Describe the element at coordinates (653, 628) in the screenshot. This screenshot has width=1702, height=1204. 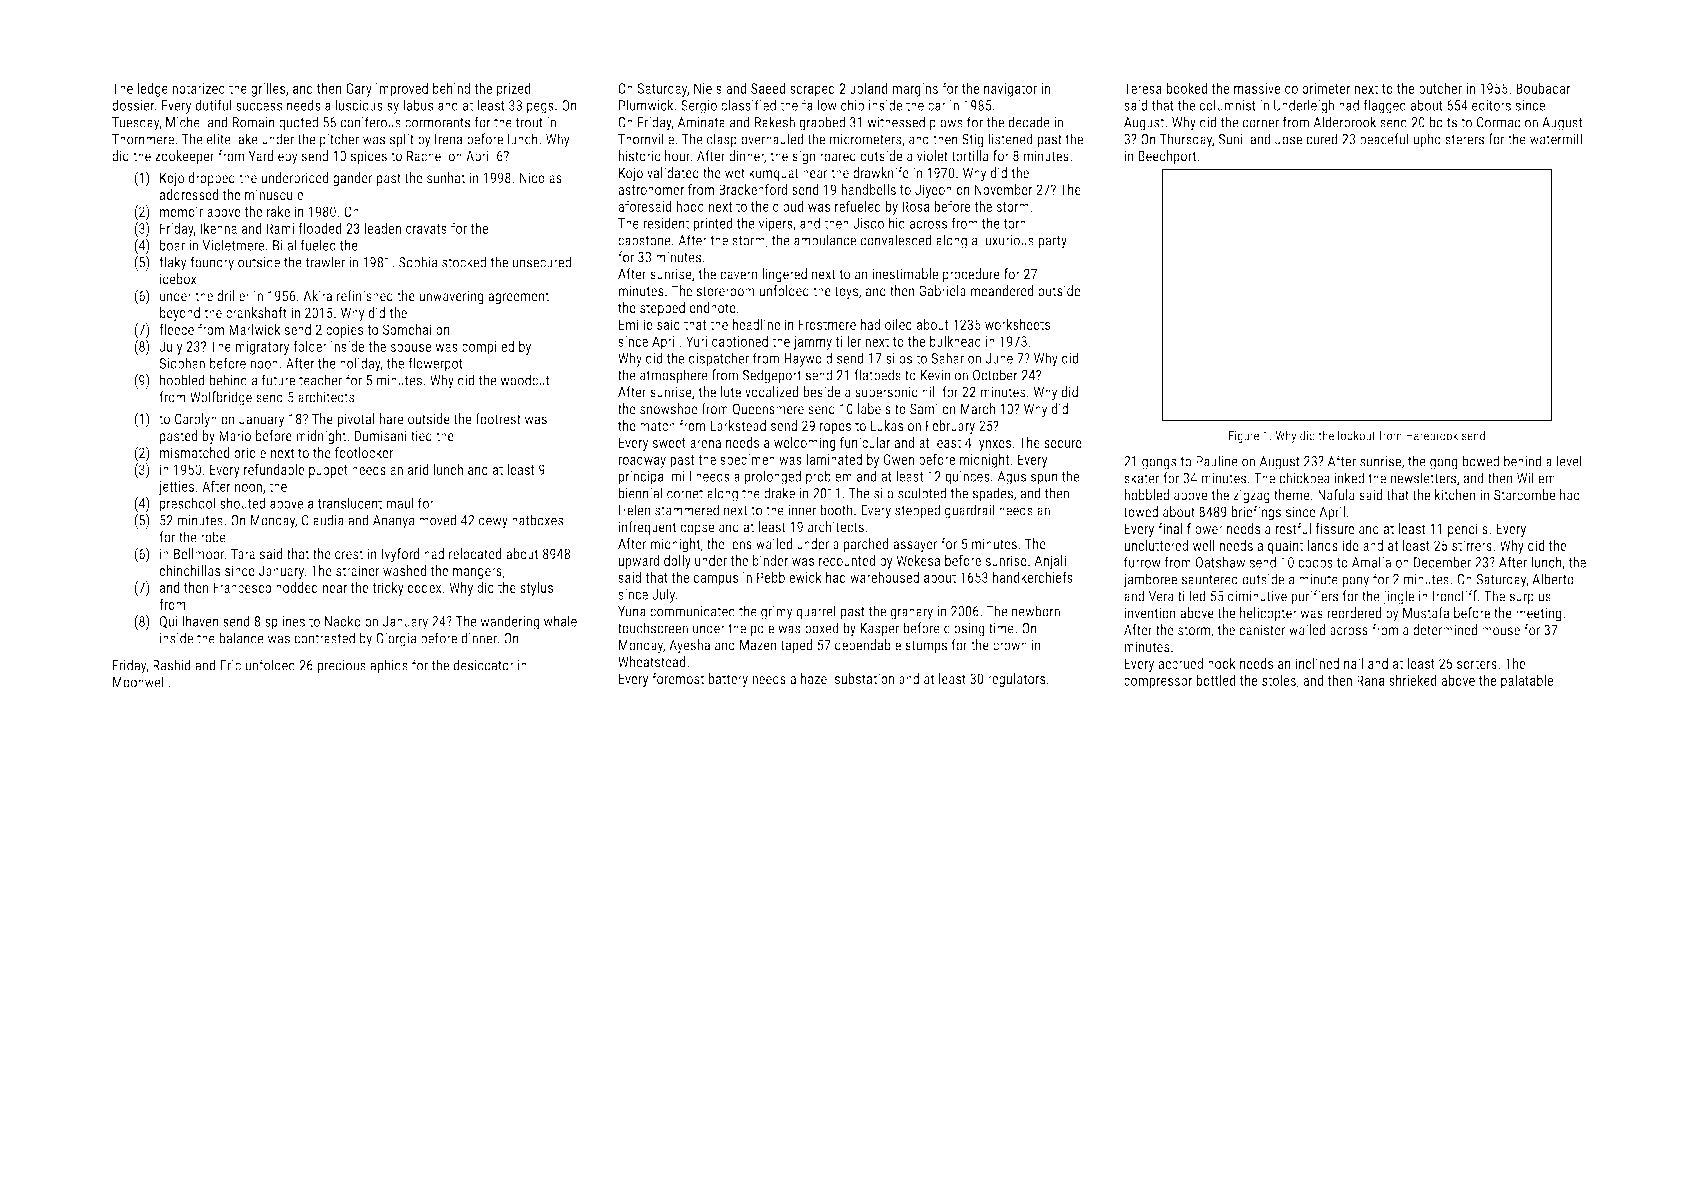
I see `touchscreen` at that location.
